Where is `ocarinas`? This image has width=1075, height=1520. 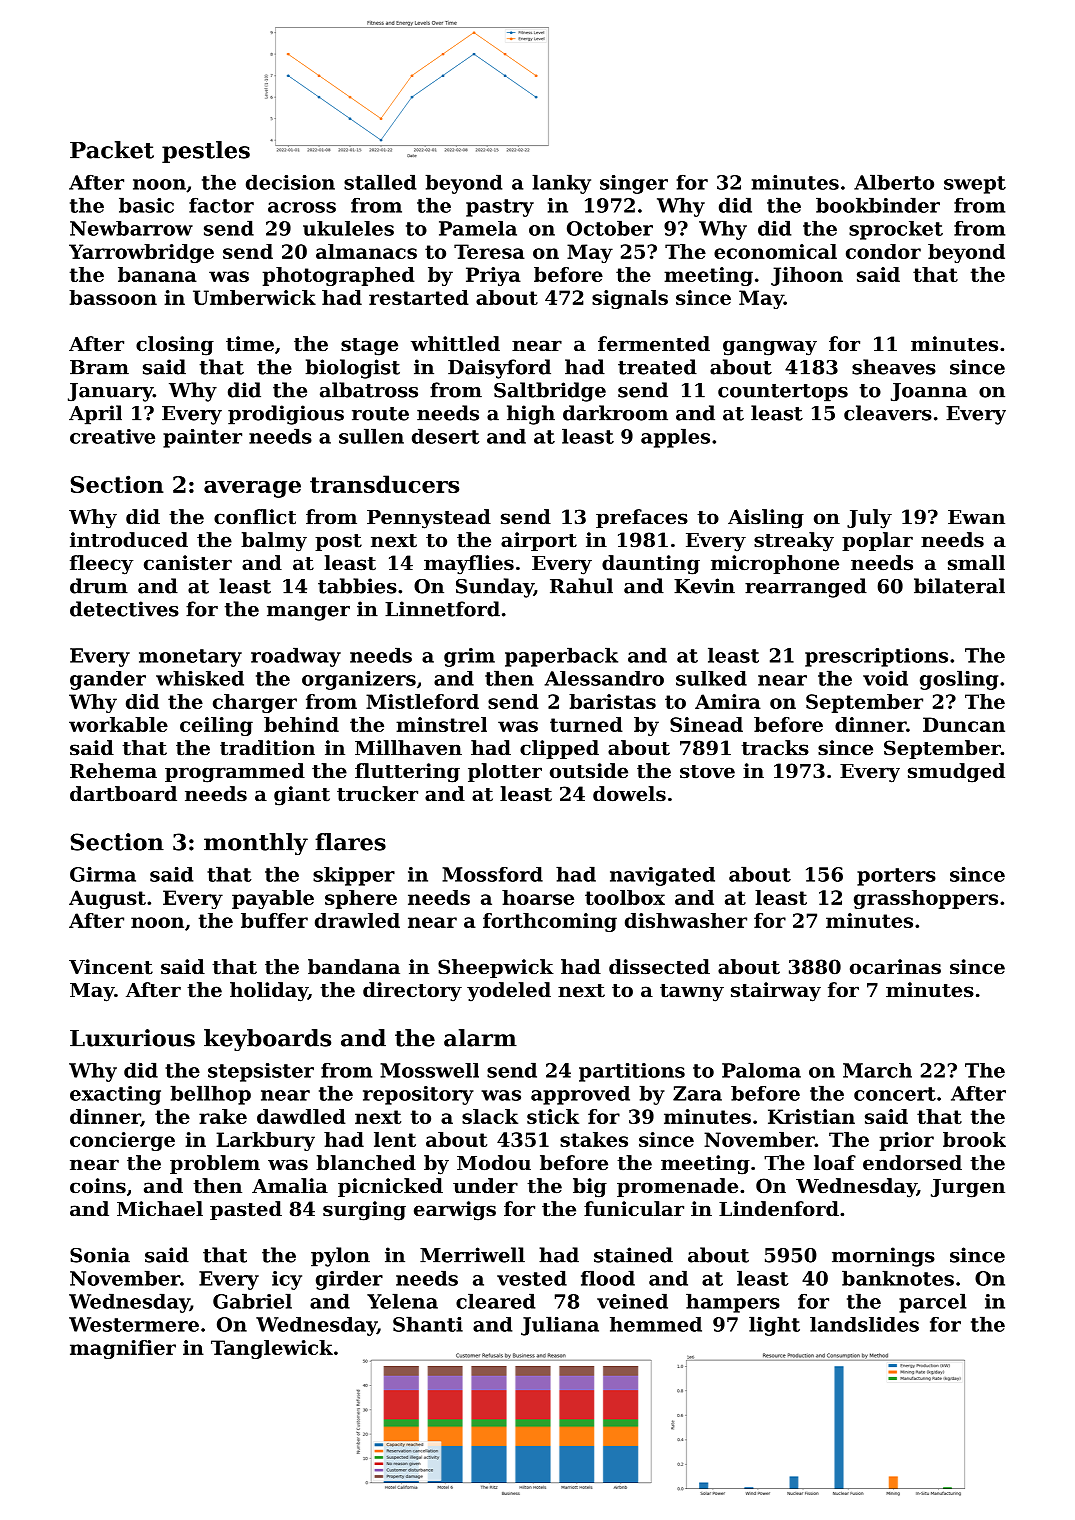 ocarinas is located at coordinates (895, 967).
